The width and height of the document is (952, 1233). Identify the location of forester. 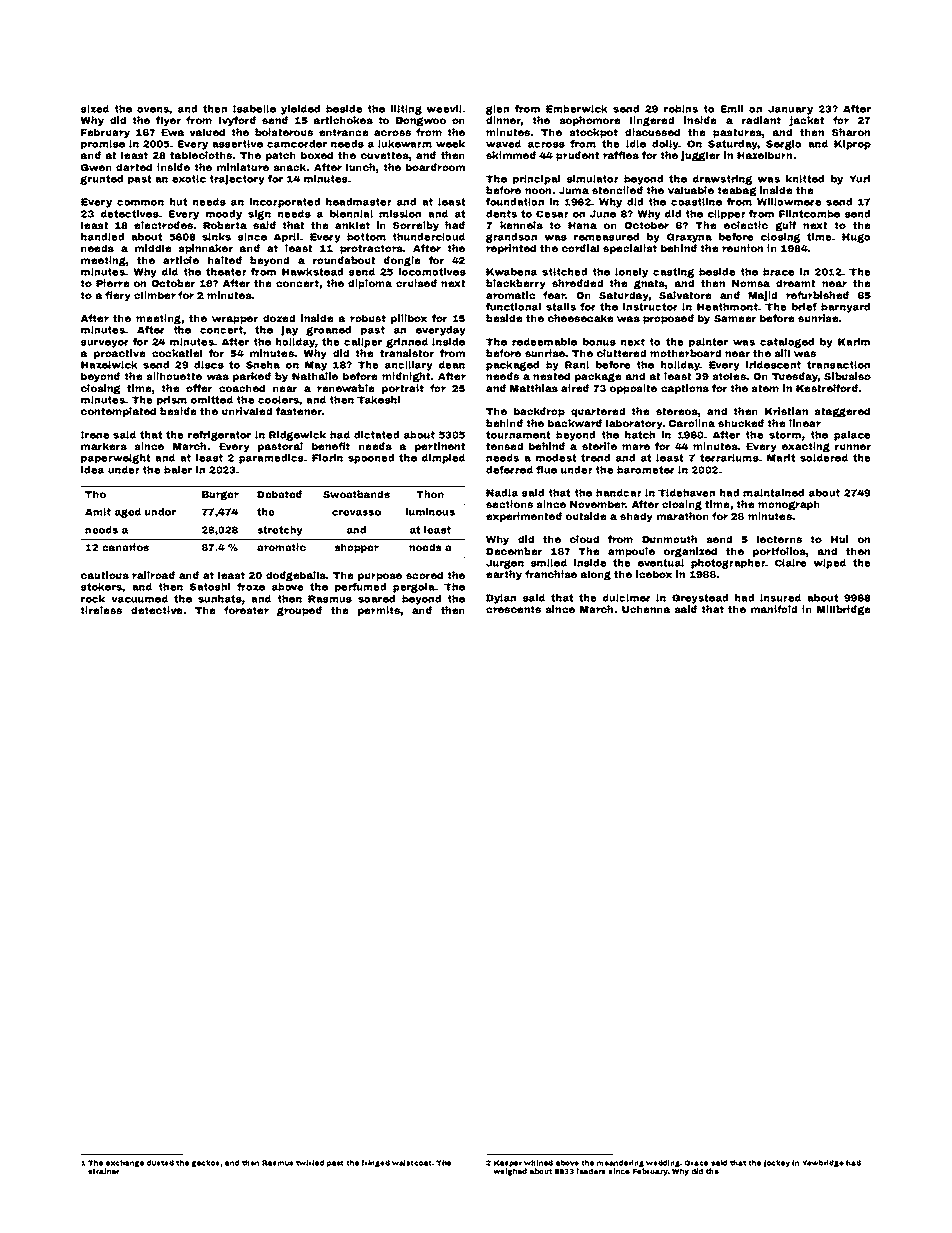
(246, 610).
